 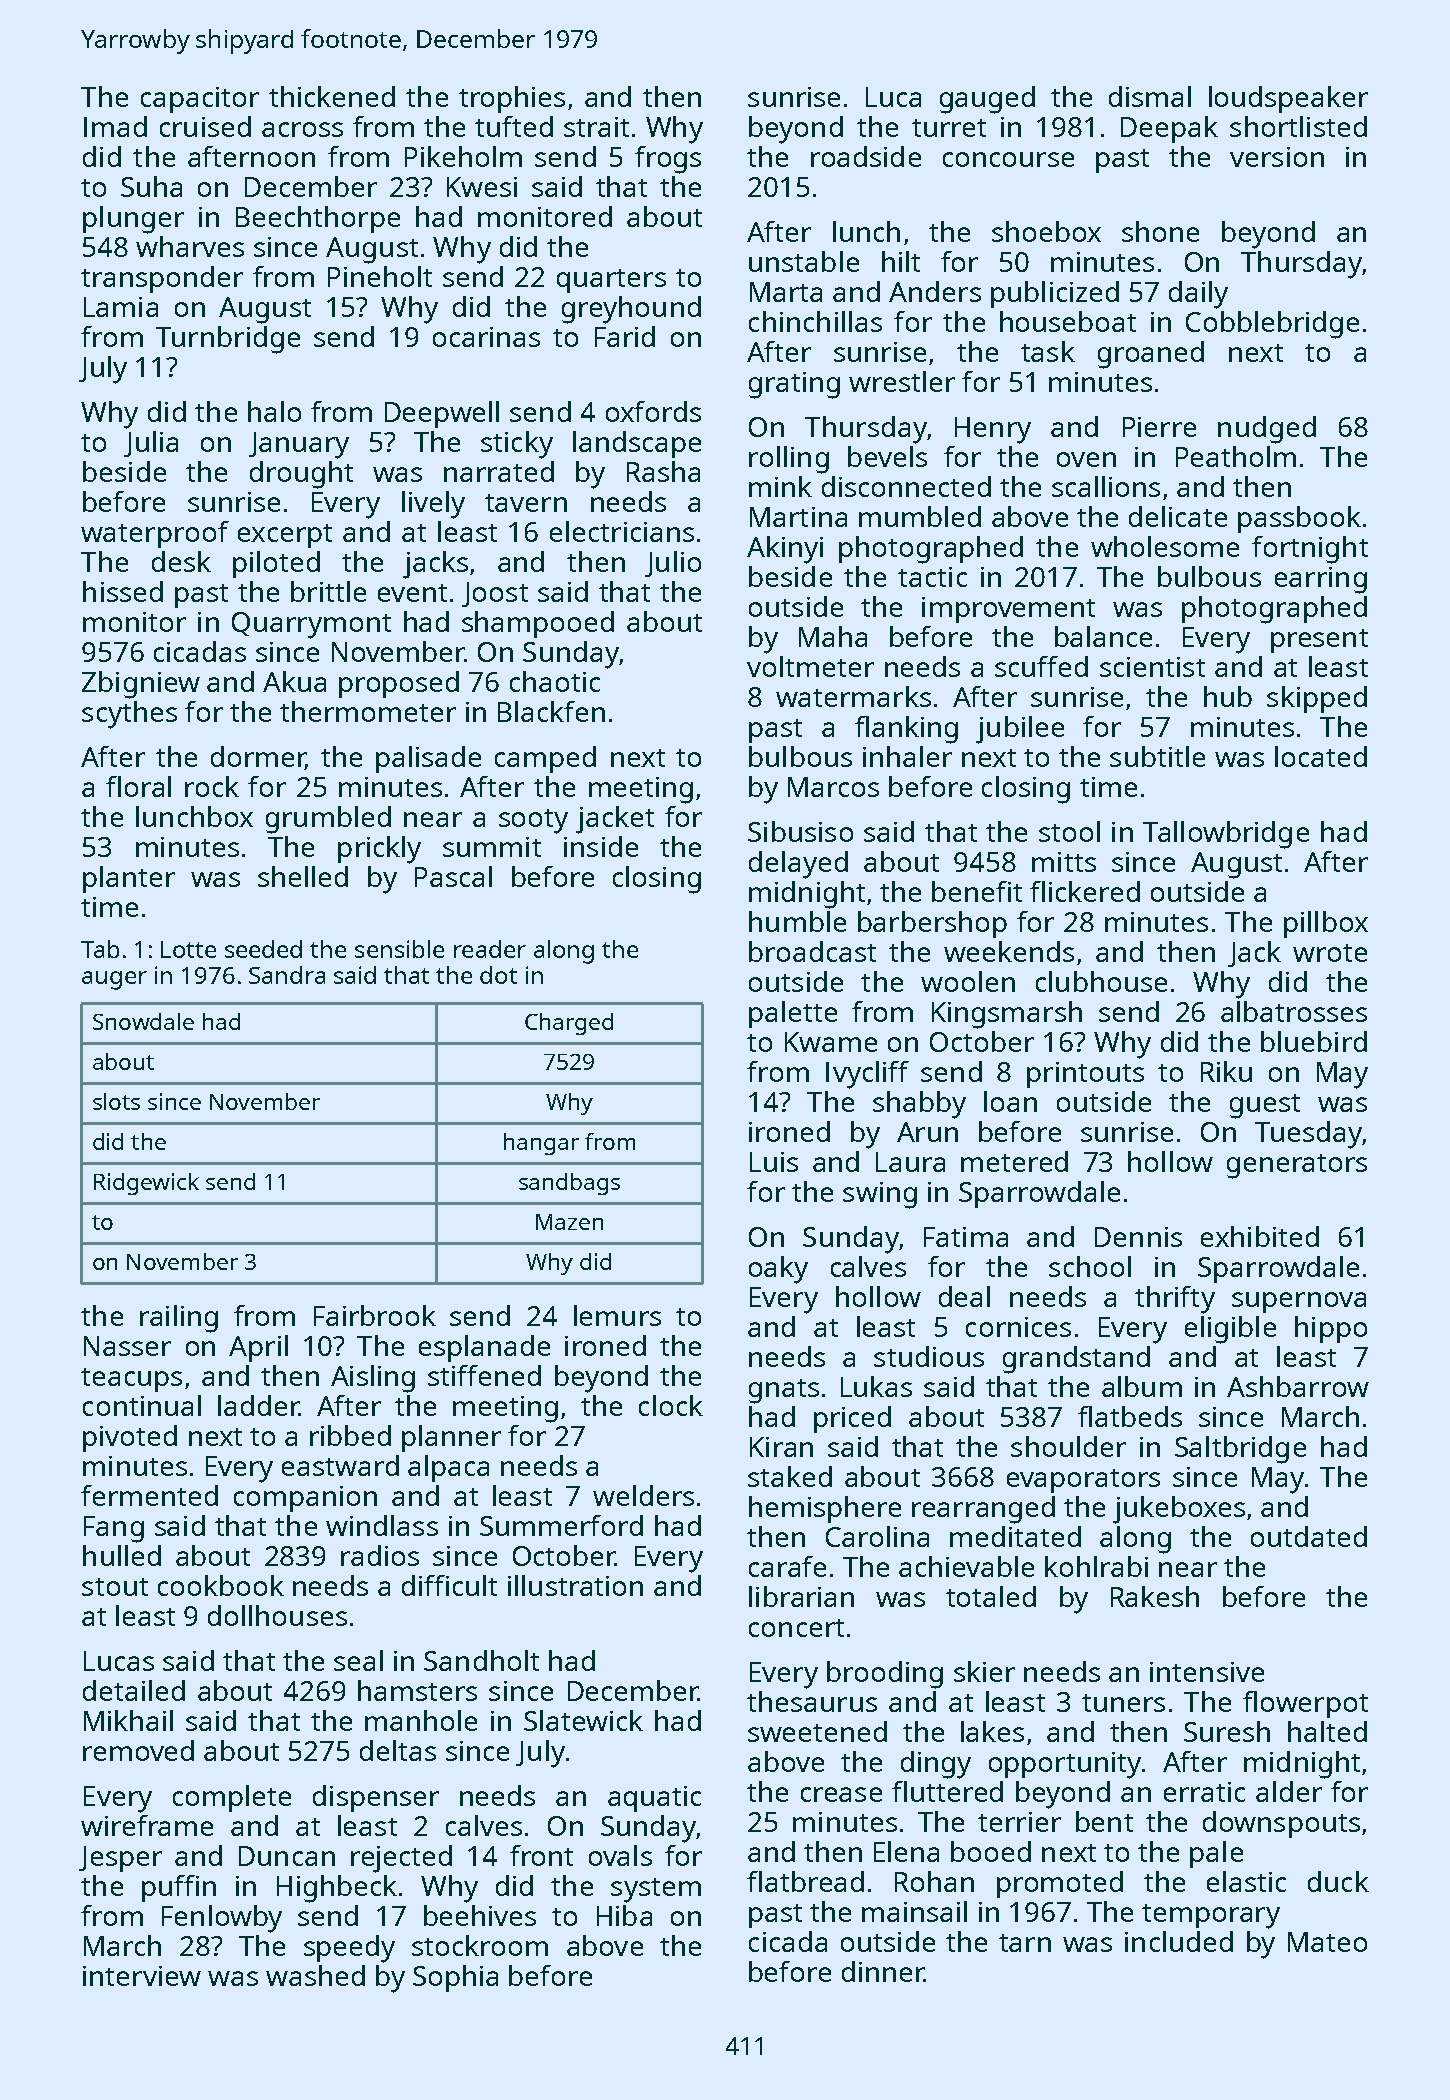 I want to click on scientist, so click(x=1152, y=667).
